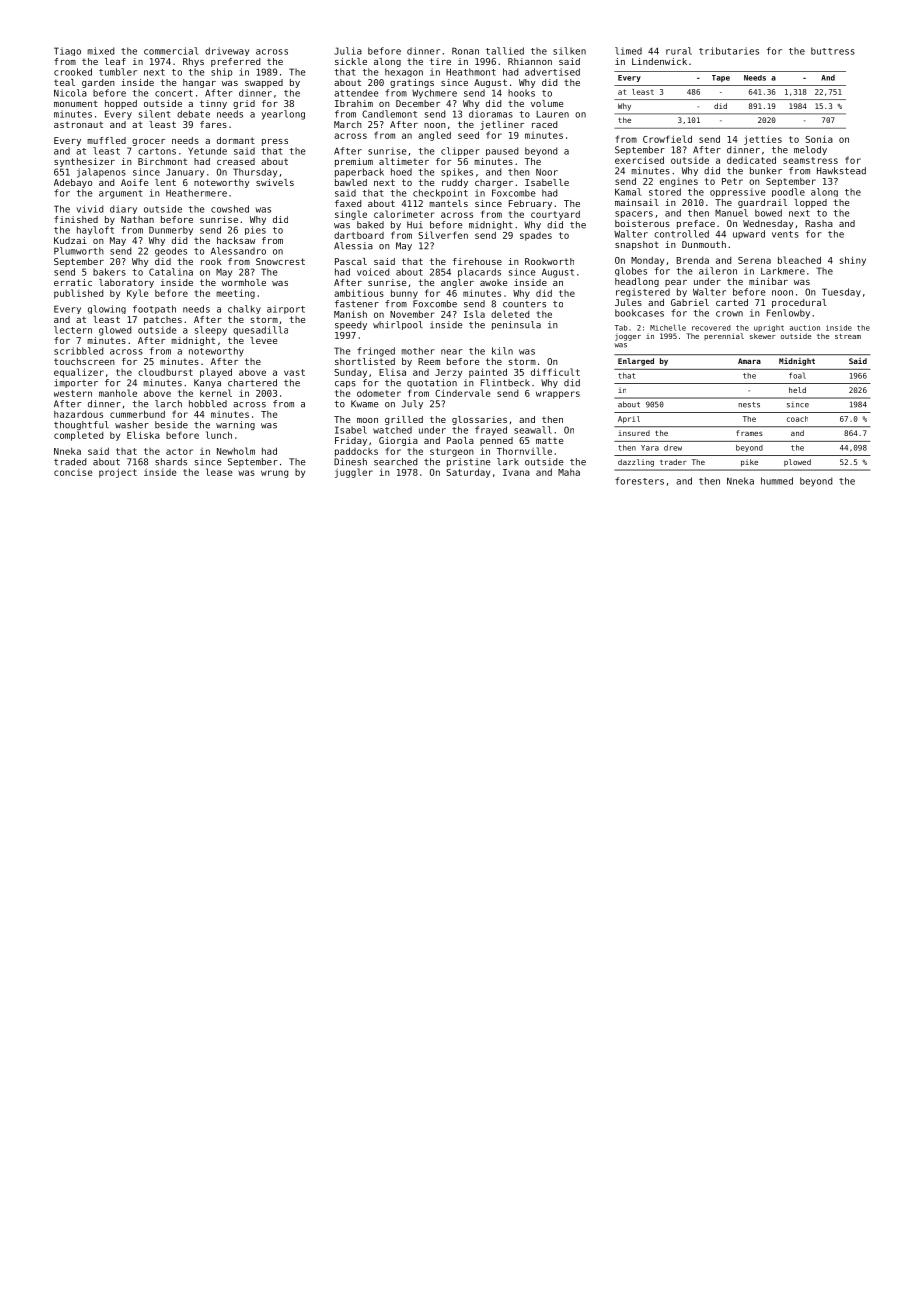 The image size is (924, 1308). Describe the element at coordinates (70, 462) in the screenshot. I see `traded` at that location.
